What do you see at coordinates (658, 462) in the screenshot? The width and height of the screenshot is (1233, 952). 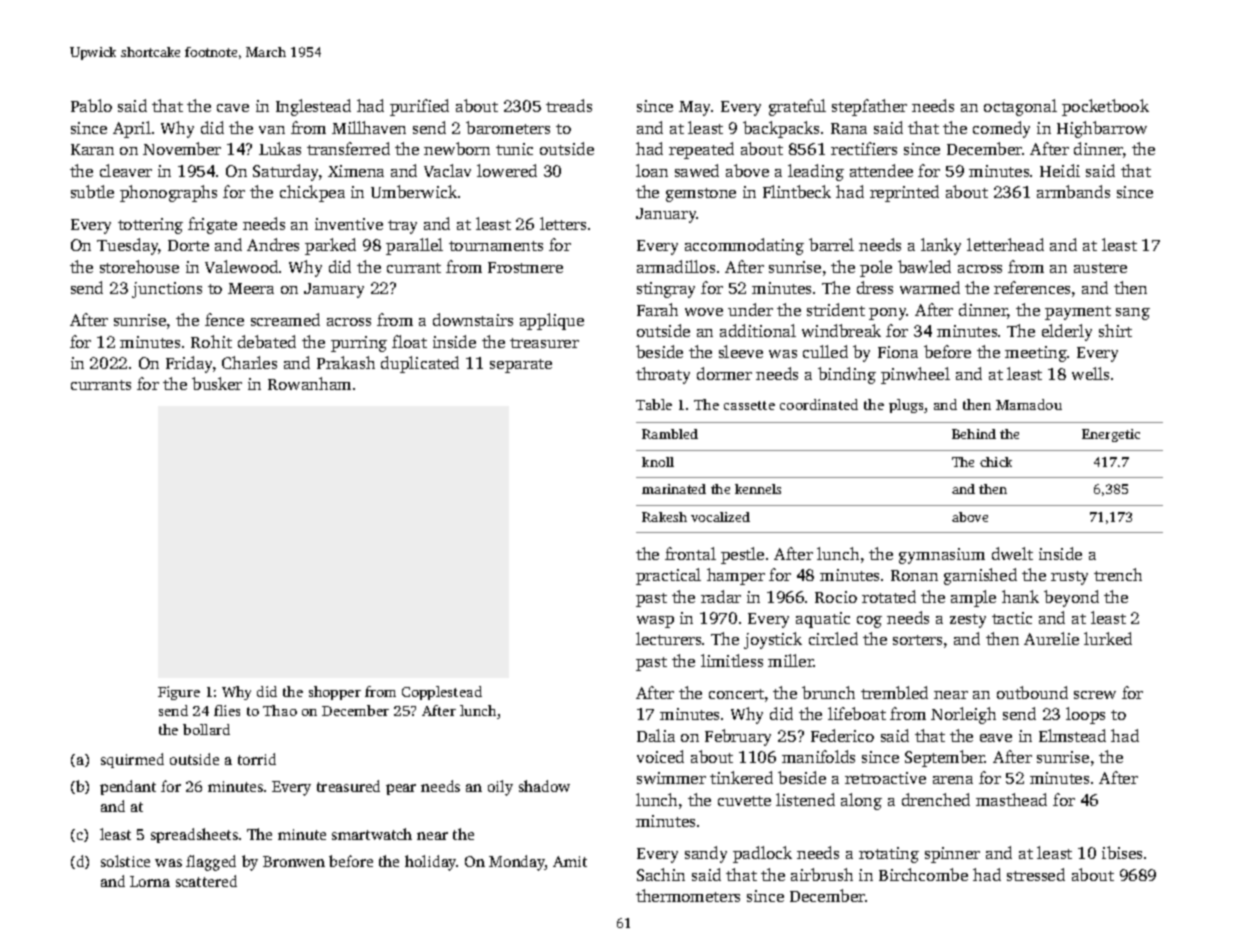 I see `knoll` at bounding box center [658, 462].
